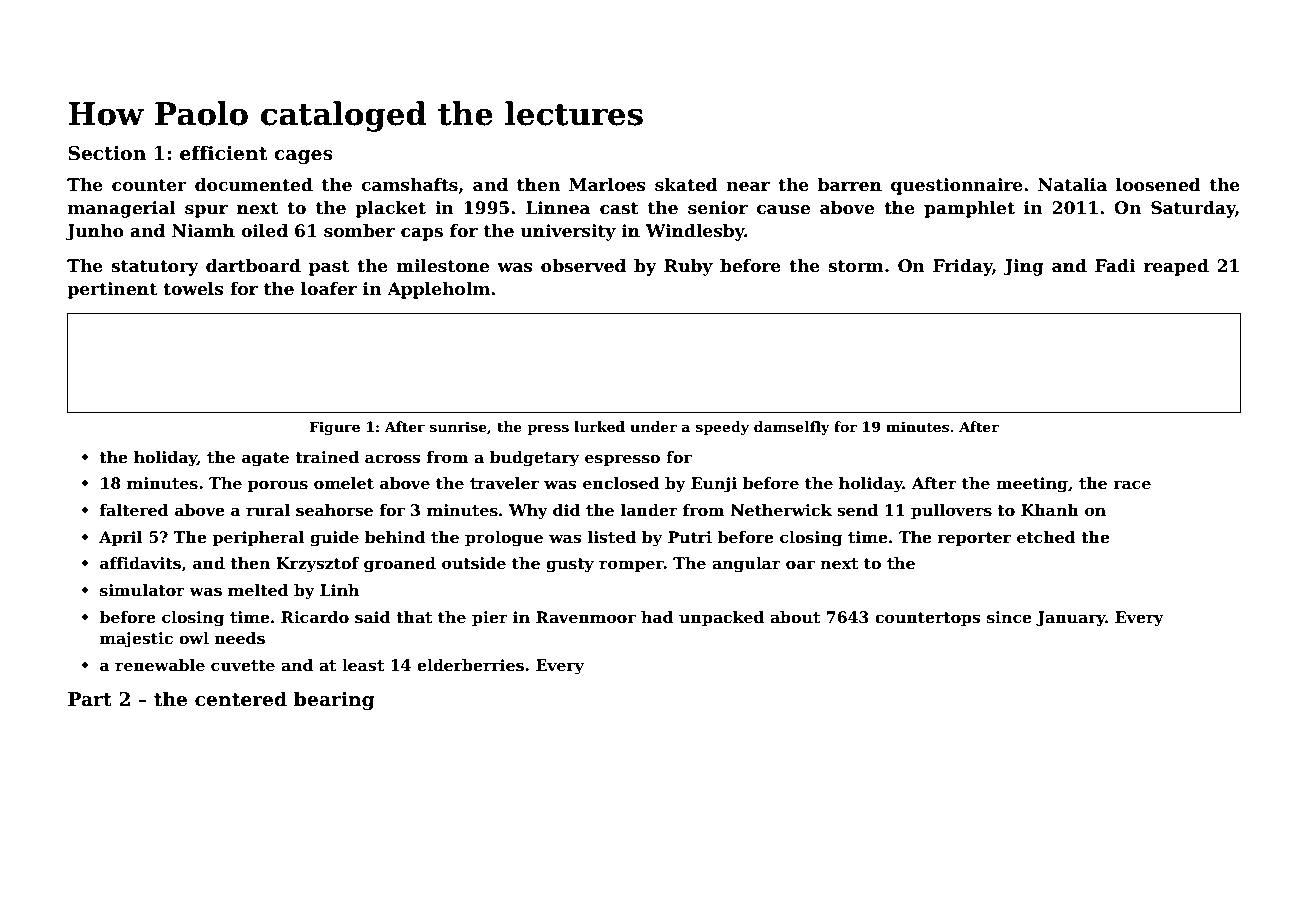 Image resolution: width=1308 pixels, height=924 pixels. I want to click on Appleholm, so click(438, 290).
